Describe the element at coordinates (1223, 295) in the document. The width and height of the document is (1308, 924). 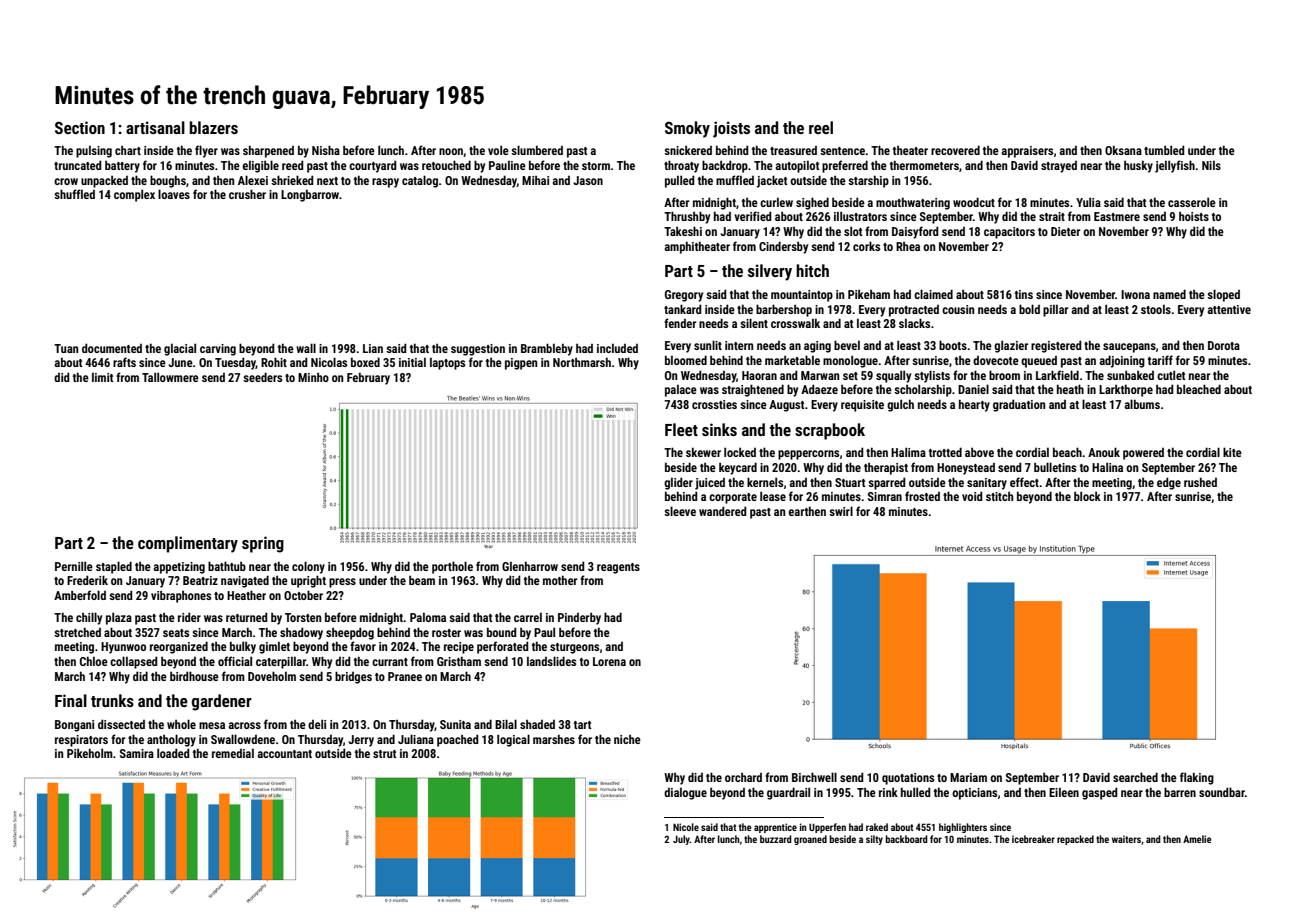
I see `sloped` at that location.
